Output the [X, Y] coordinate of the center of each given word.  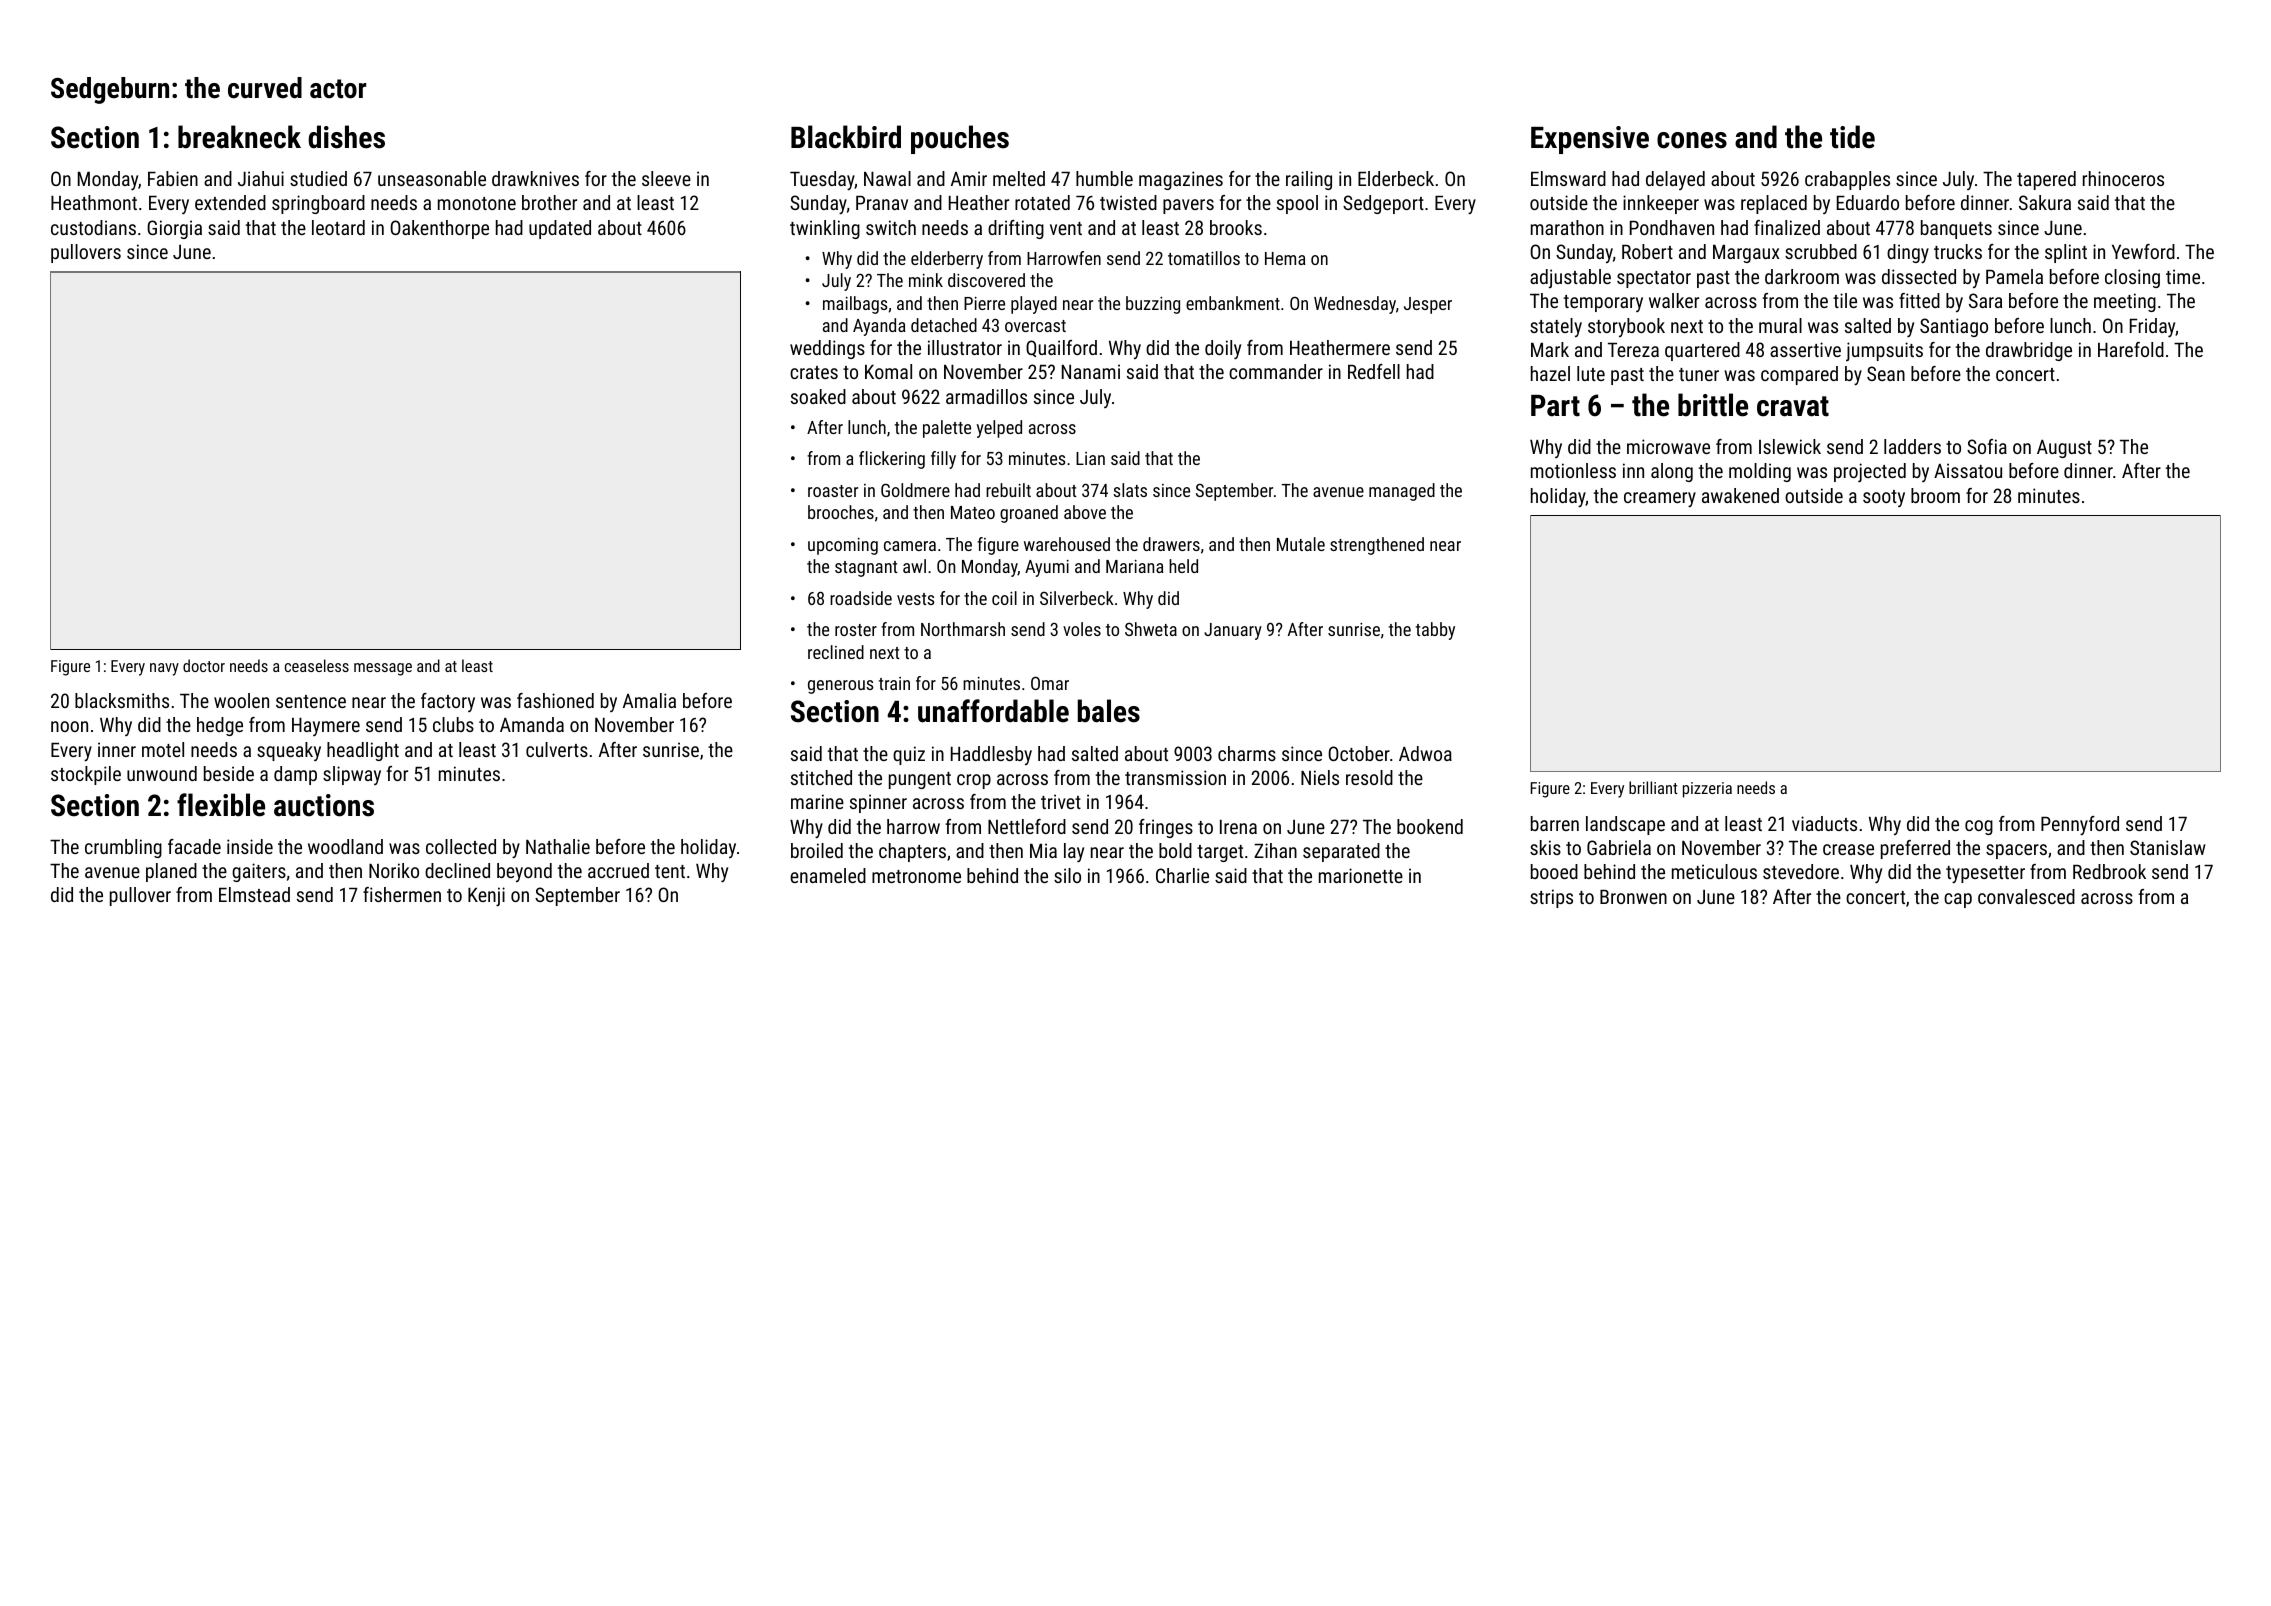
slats [1130, 490]
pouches [960, 139]
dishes [346, 137]
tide [1852, 137]
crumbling [123, 848]
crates [814, 372]
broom [1935, 495]
